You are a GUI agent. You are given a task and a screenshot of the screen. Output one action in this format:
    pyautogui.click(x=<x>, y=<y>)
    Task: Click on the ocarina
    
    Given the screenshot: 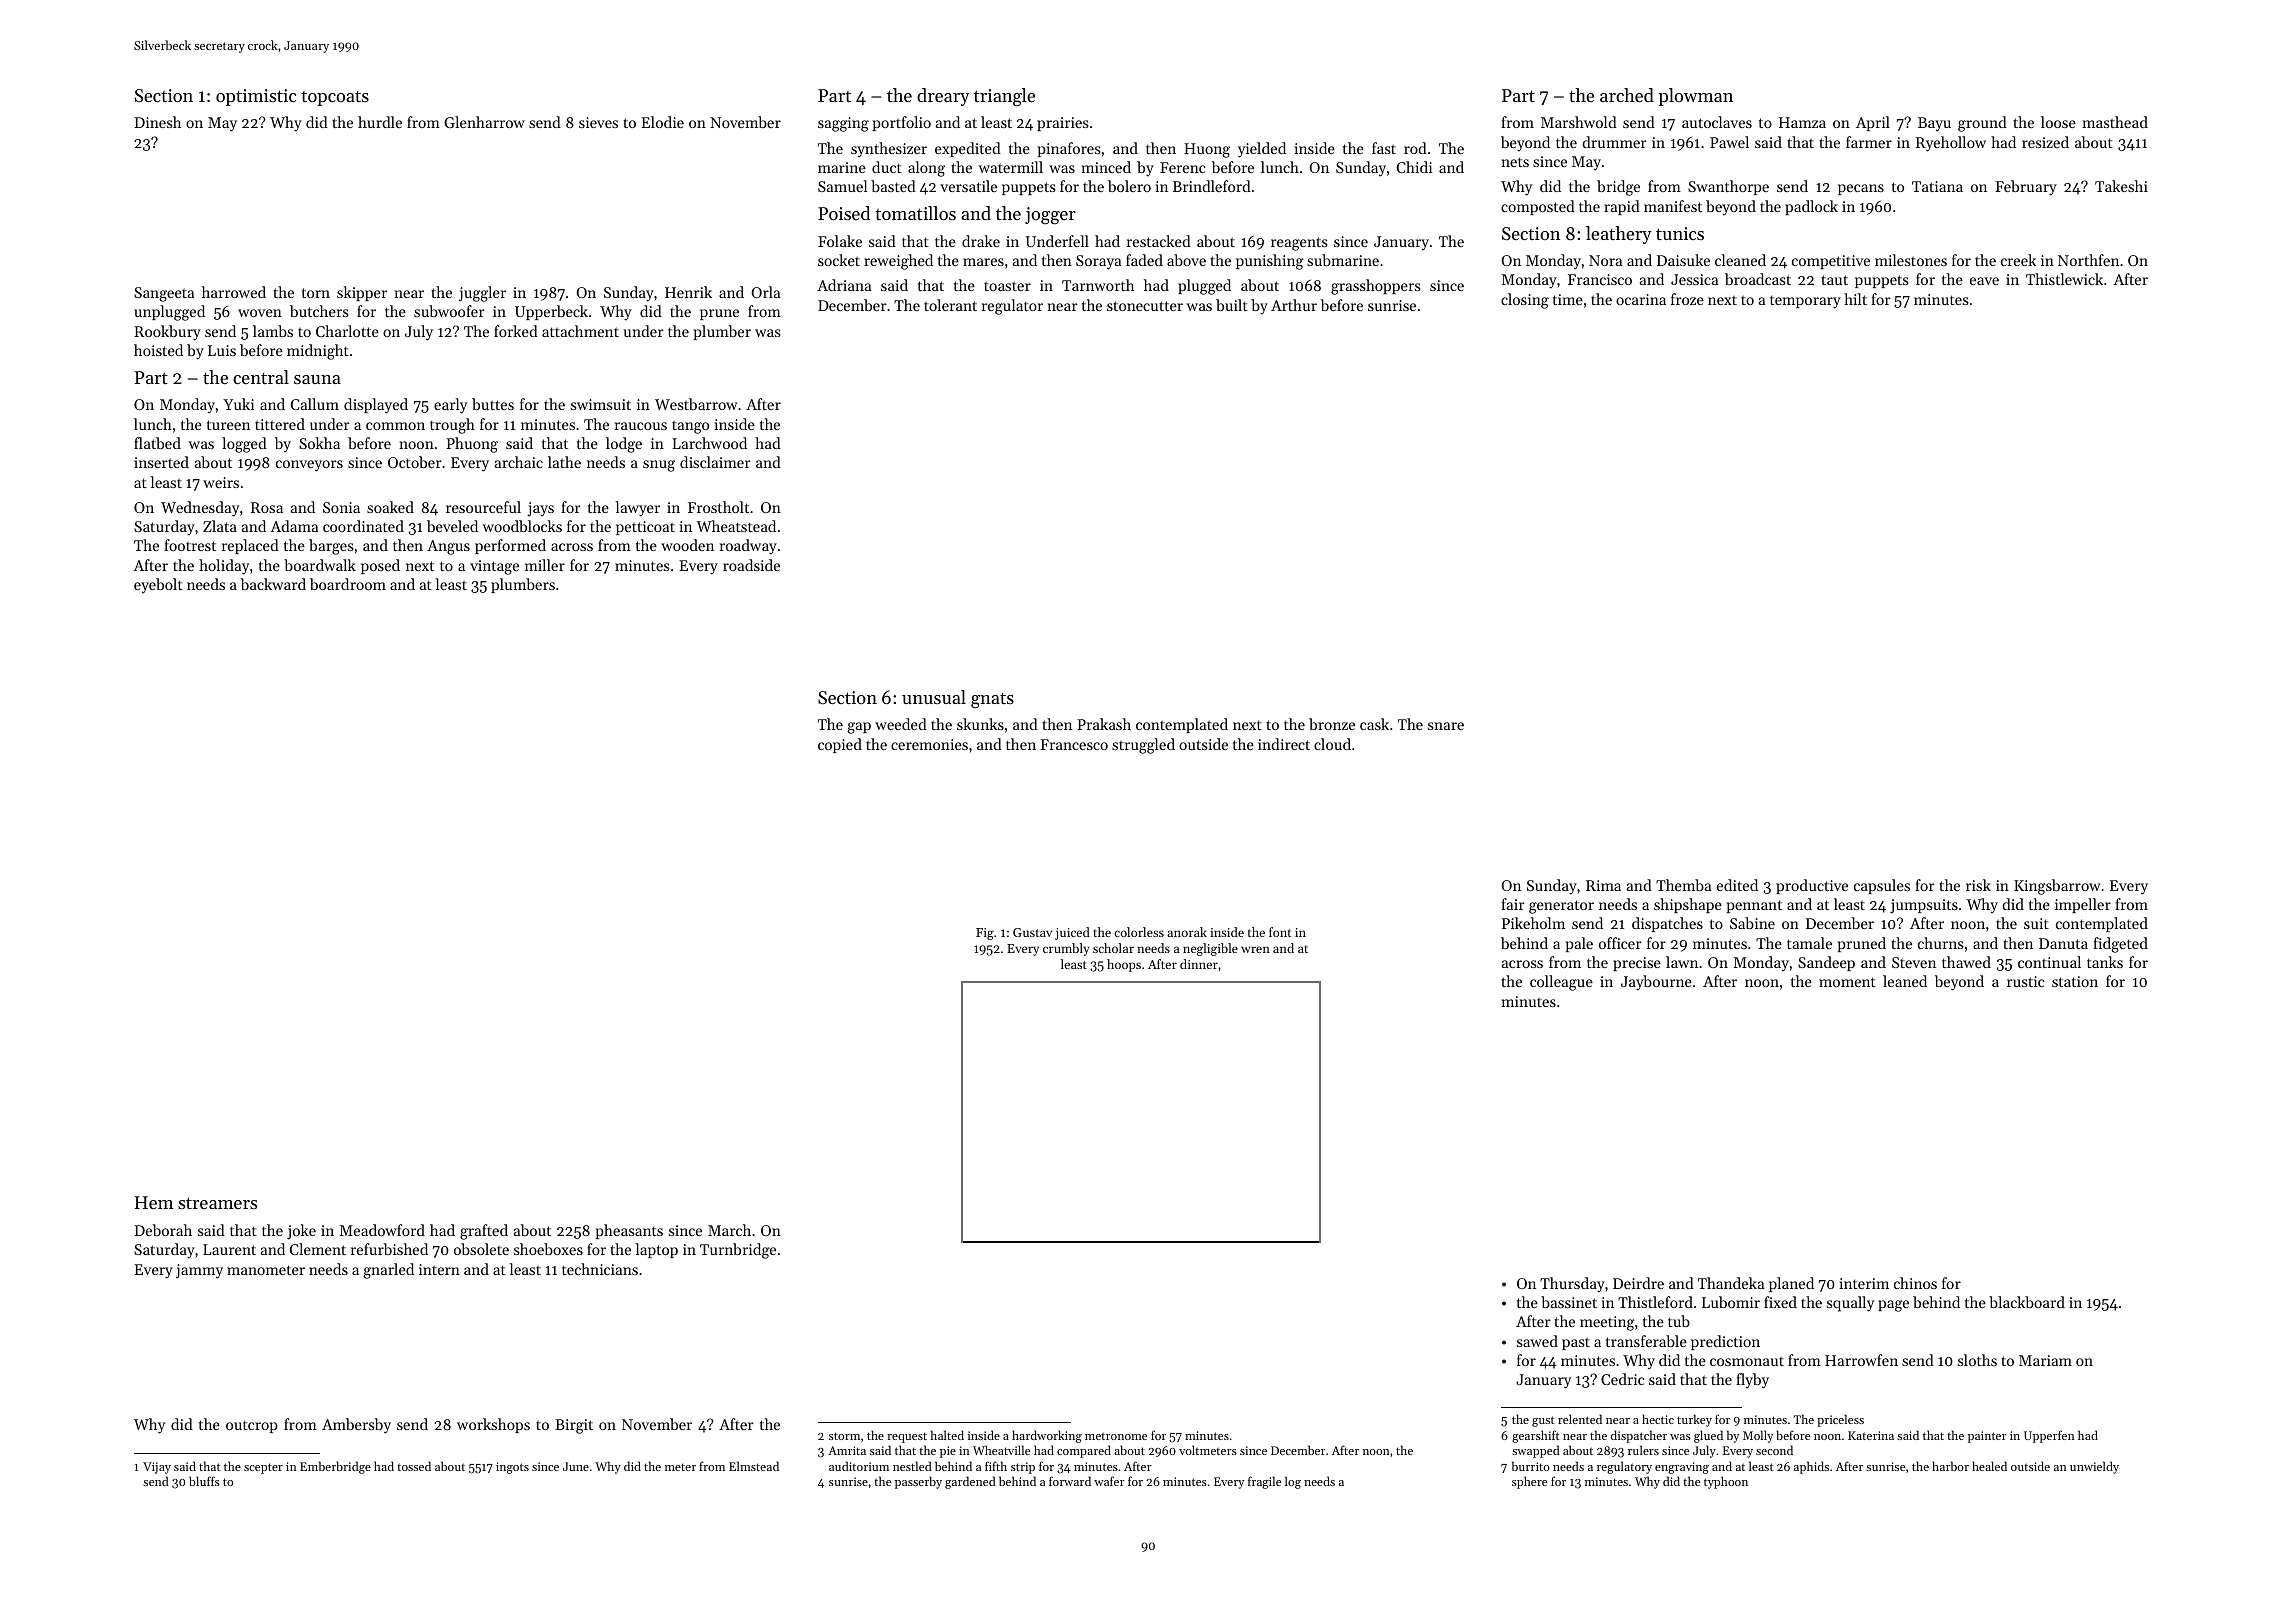 What is the action you would take?
    pyautogui.click(x=1641, y=299)
